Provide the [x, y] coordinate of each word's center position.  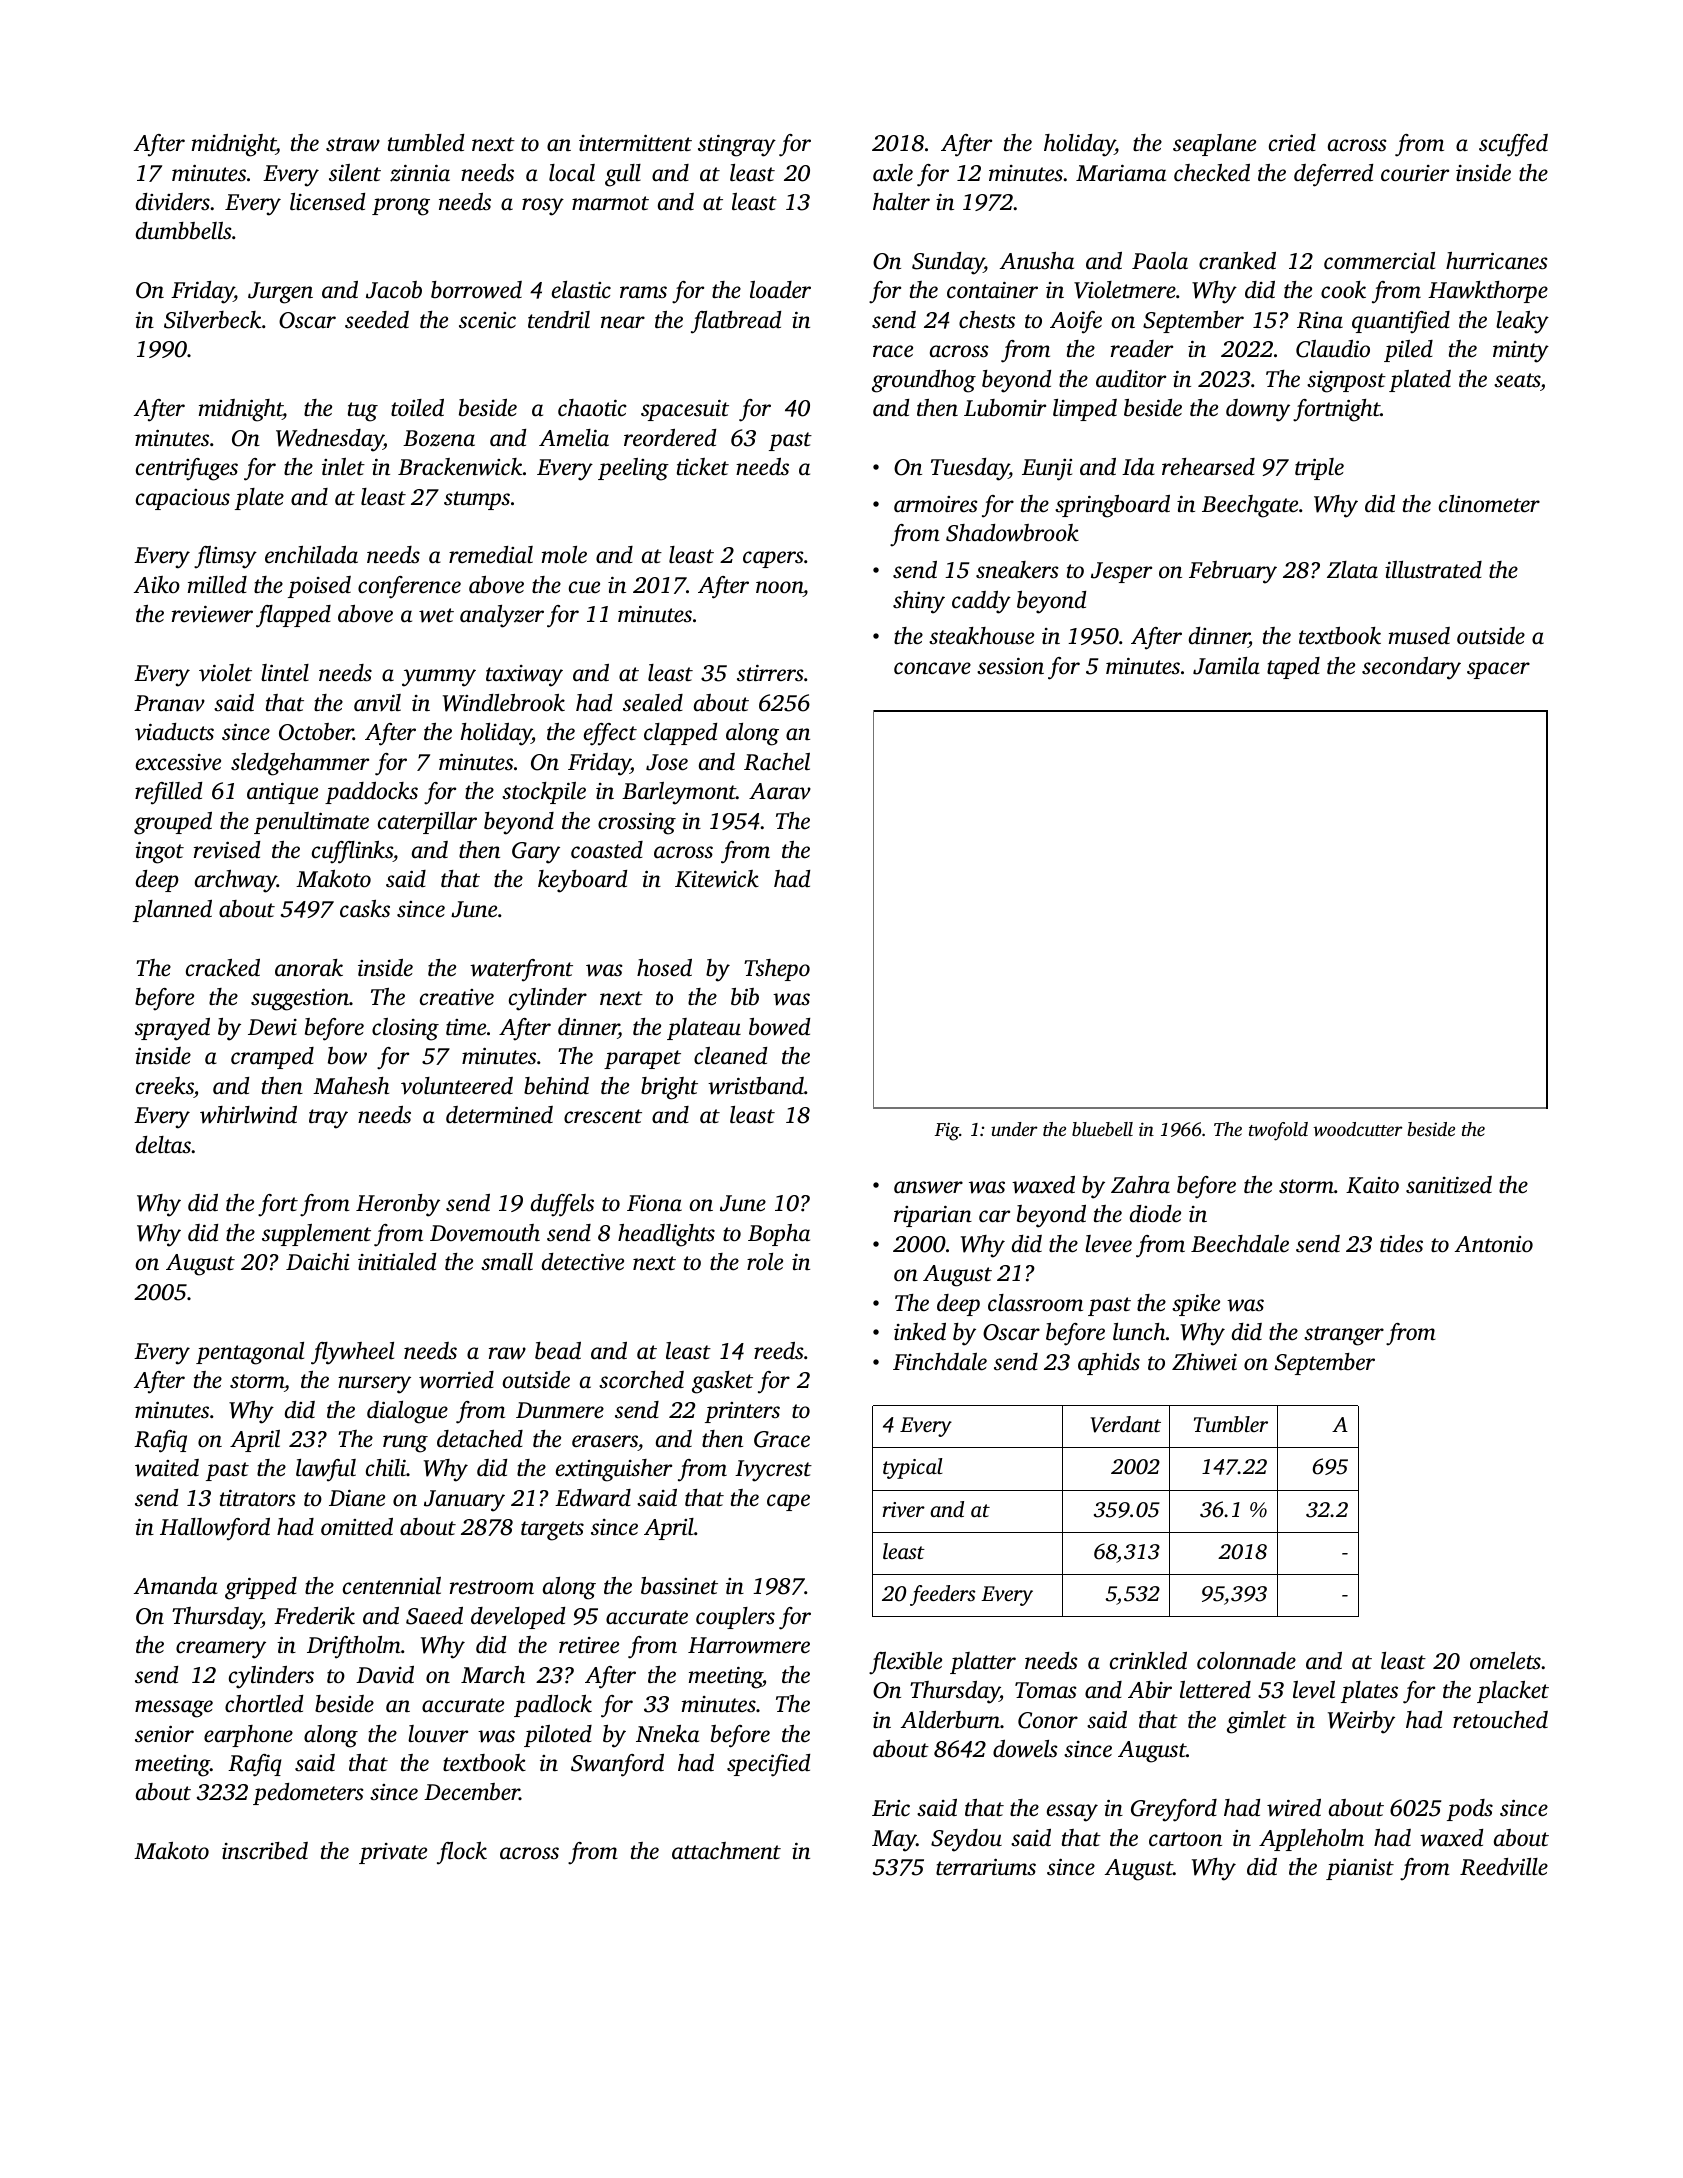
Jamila [1226, 666]
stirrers [770, 673]
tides [1401, 1244]
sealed [653, 703]
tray [328, 1119]
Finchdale [940, 1362]
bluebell [1102, 1129]
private [393, 1853]
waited [167, 1468]
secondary [1411, 668]
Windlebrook [504, 703]
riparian [933, 1216]
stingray [737, 145]
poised [319, 587]
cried [1292, 143]
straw [353, 144]
